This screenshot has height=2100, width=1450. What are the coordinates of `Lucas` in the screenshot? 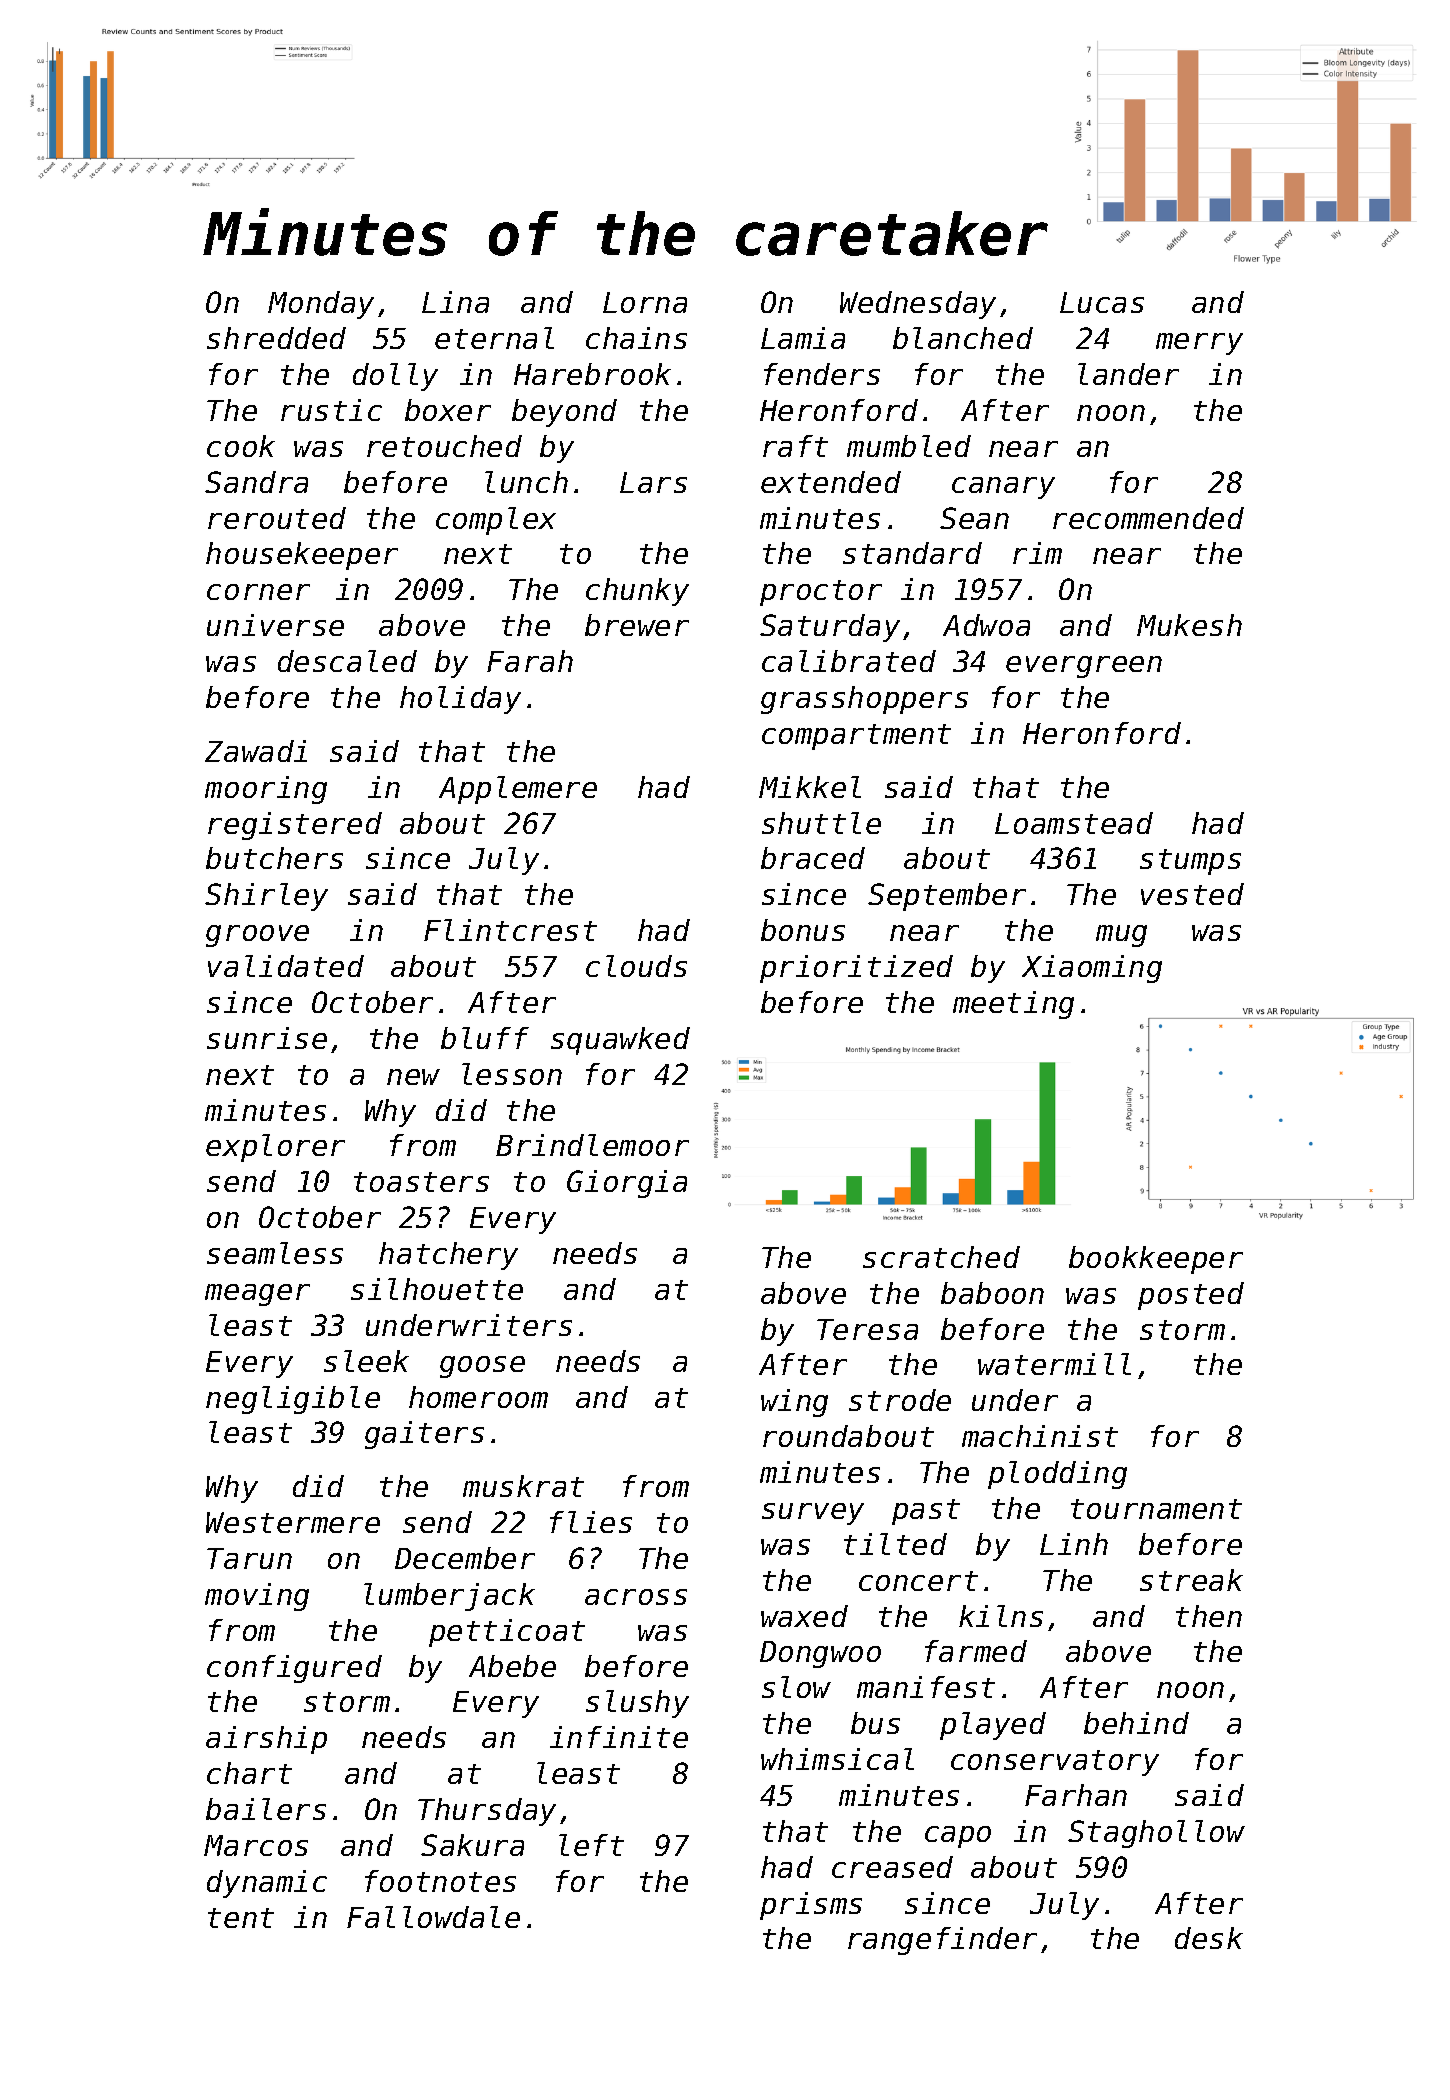 It's located at (1102, 302).
